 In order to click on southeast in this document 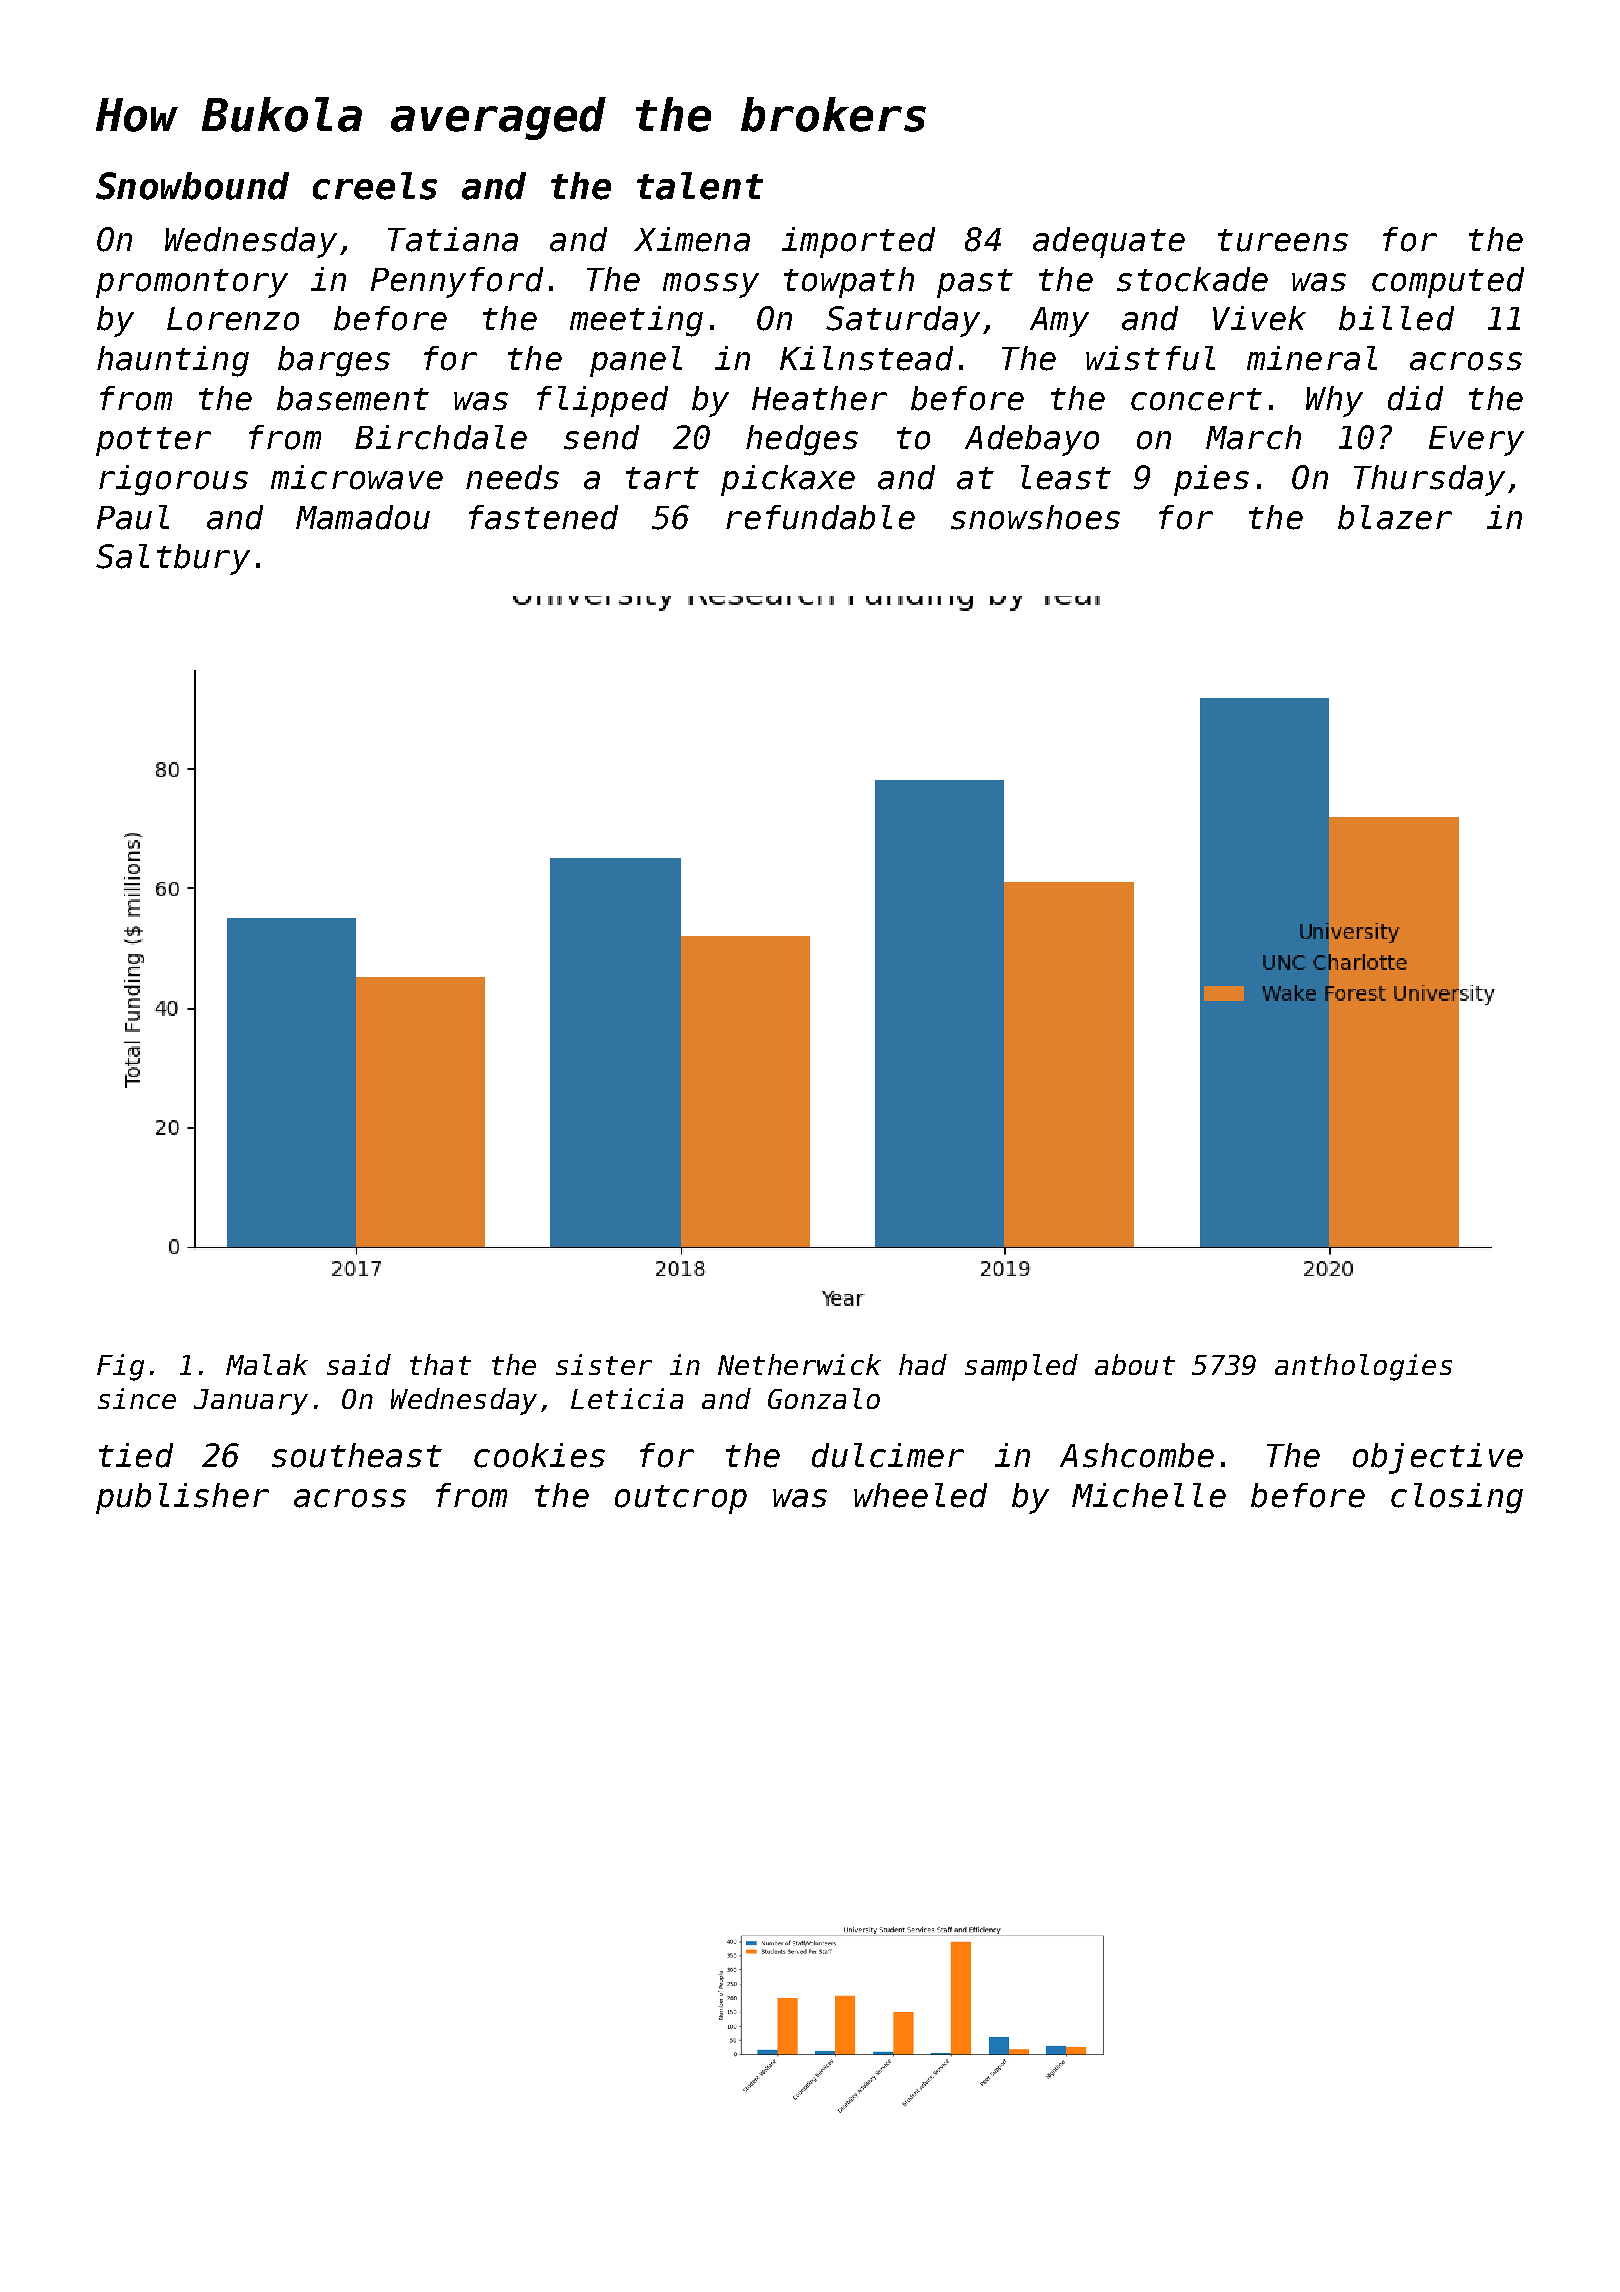, I will do `click(357, 1455)`.
